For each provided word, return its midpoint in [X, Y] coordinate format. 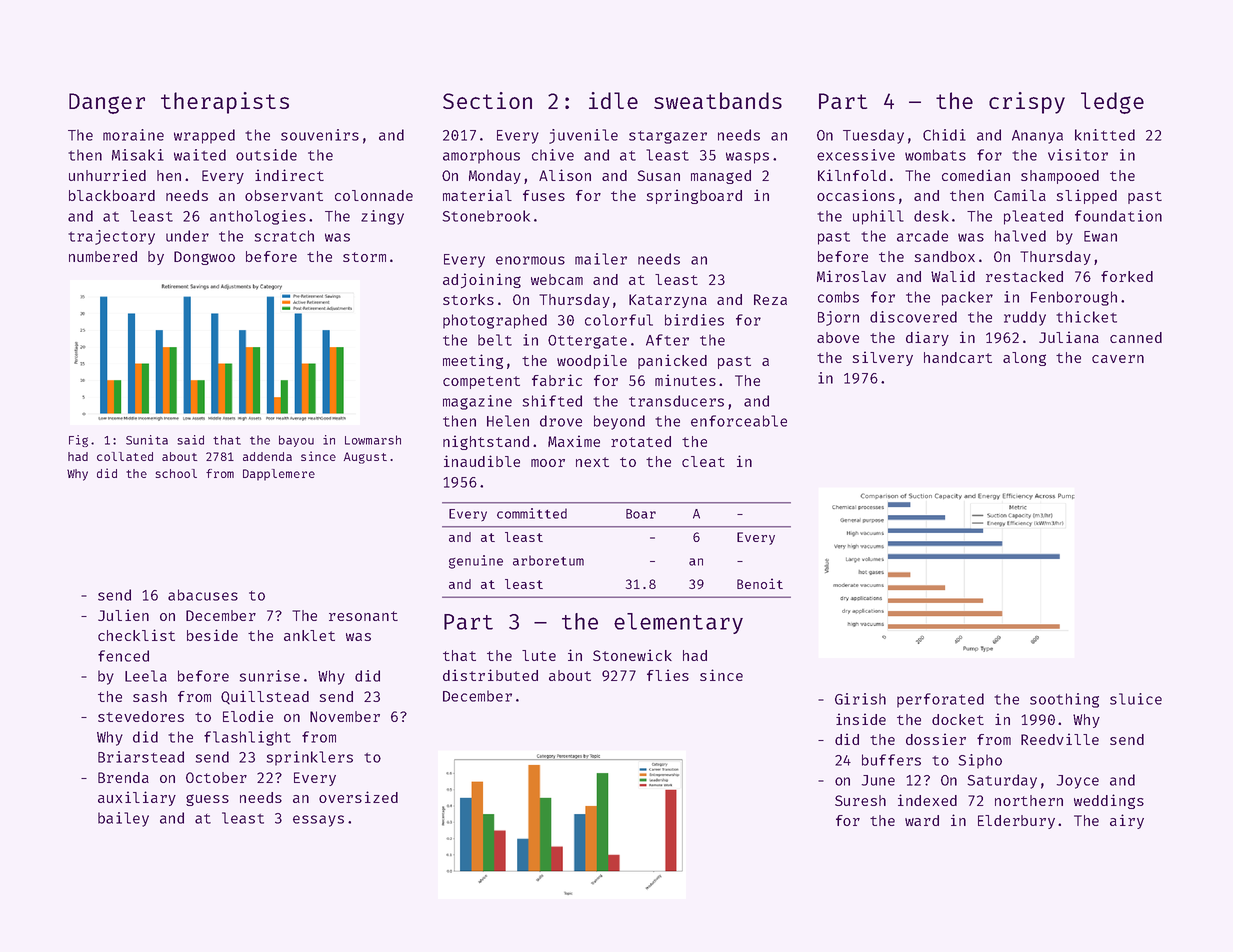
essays [318, 821]
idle [613, 100]
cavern [1118, 359]
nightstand [486, 442]
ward [922, 820]
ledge [1112, 103]
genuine [476, 562]
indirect [289, 175]
